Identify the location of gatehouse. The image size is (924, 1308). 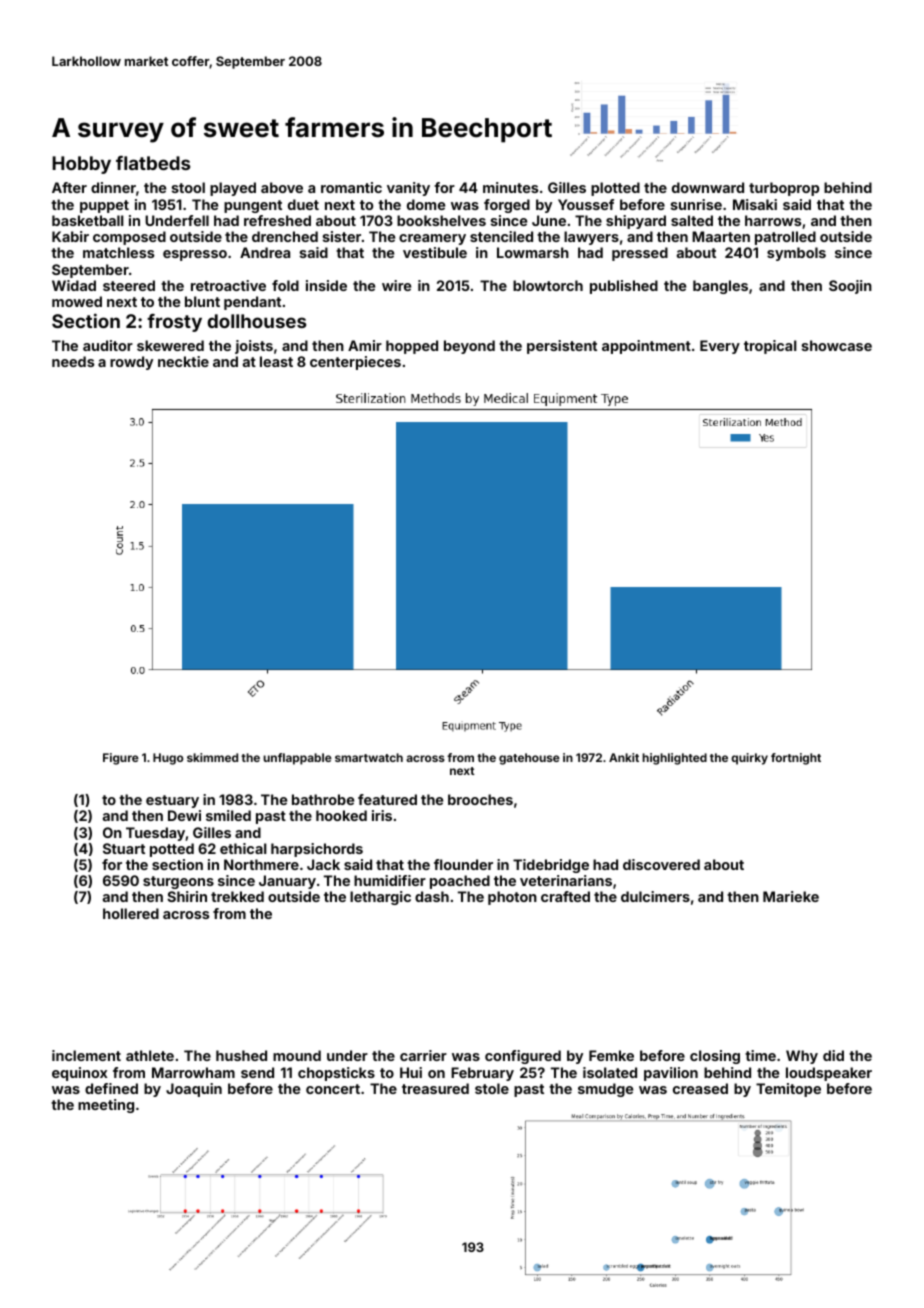
(529, 759).
